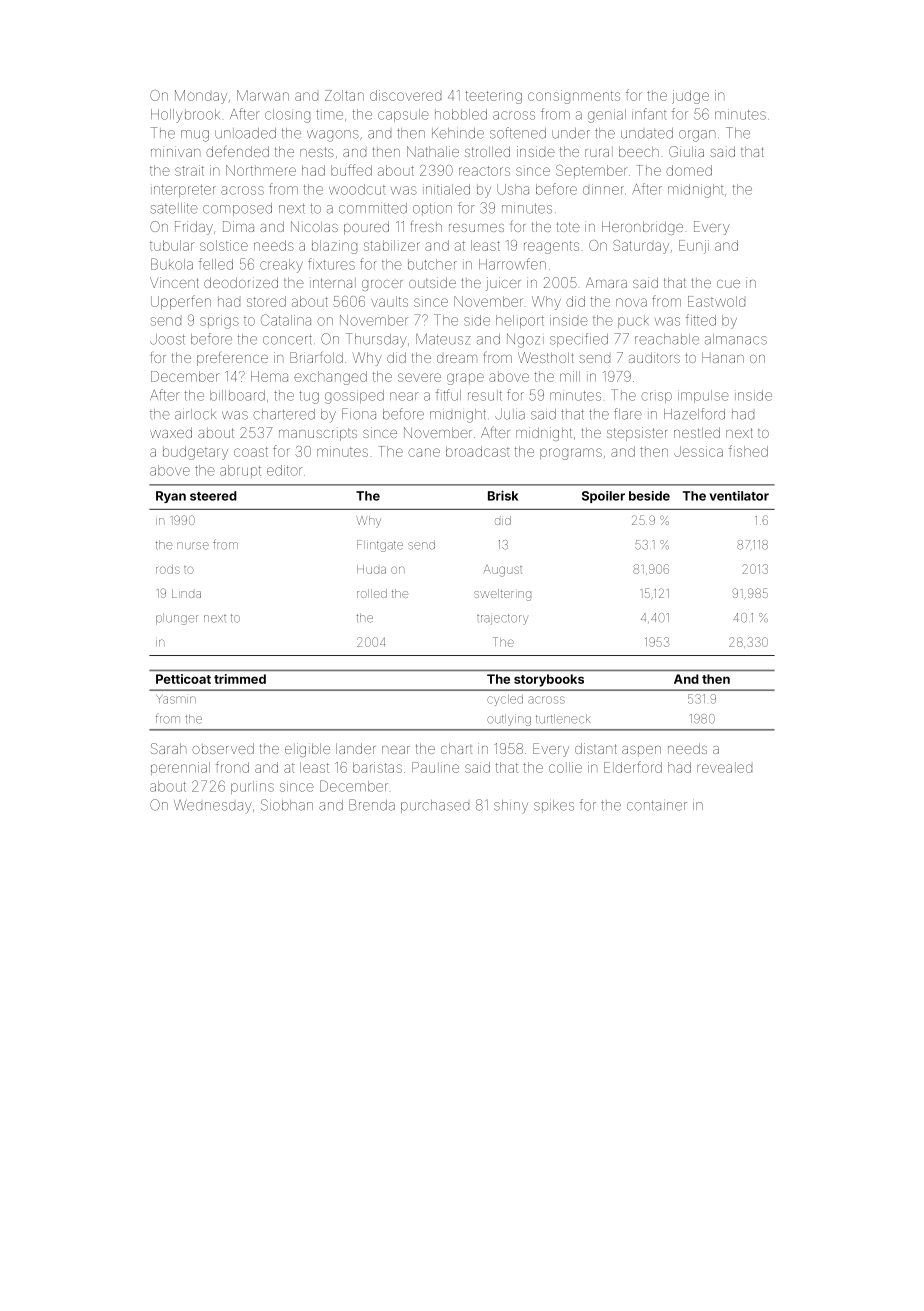 The image size is (924, 1311). I want to click on Eunji, so click(694, 247).
